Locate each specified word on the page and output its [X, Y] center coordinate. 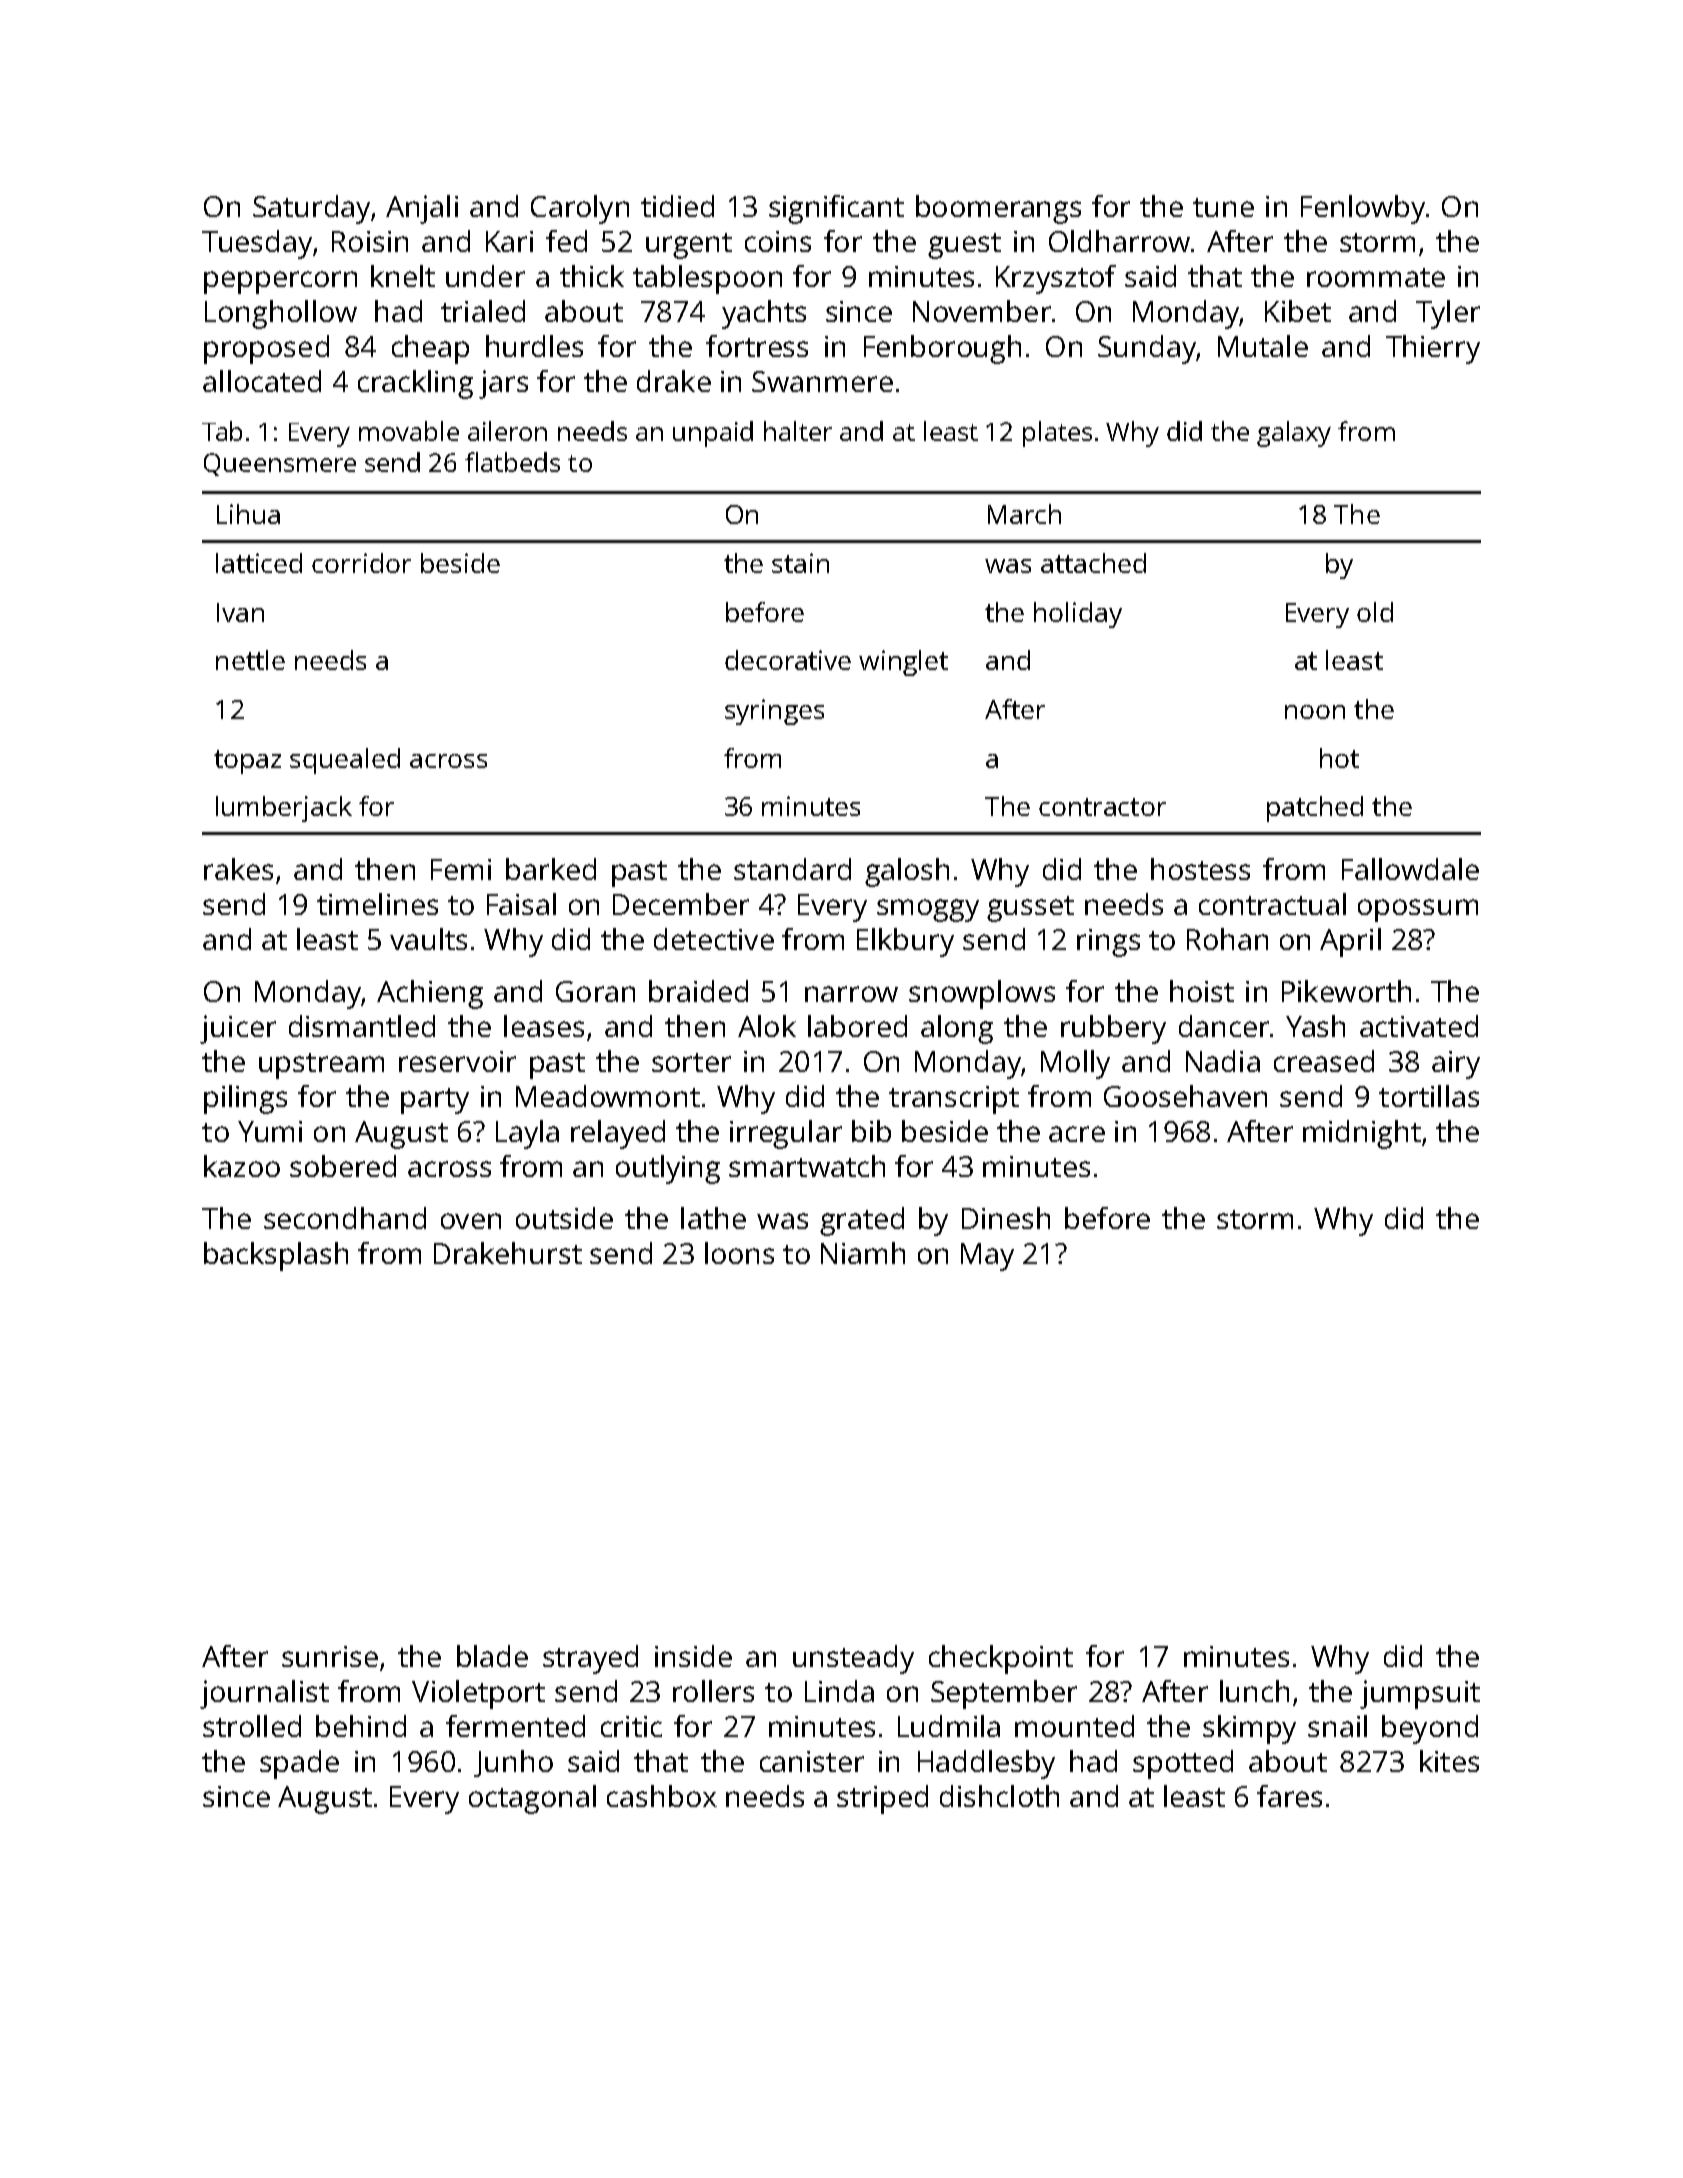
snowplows [982, 994]
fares [1289, 1796]
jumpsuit [1420, 1694]
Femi [461, 869]
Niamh [863, 1253]
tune [1223, 207]
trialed [483, 311]
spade [299, 1764]
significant [836, 209]
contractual [1272, 904]
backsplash [276, 1256]
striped [882, 1799]
